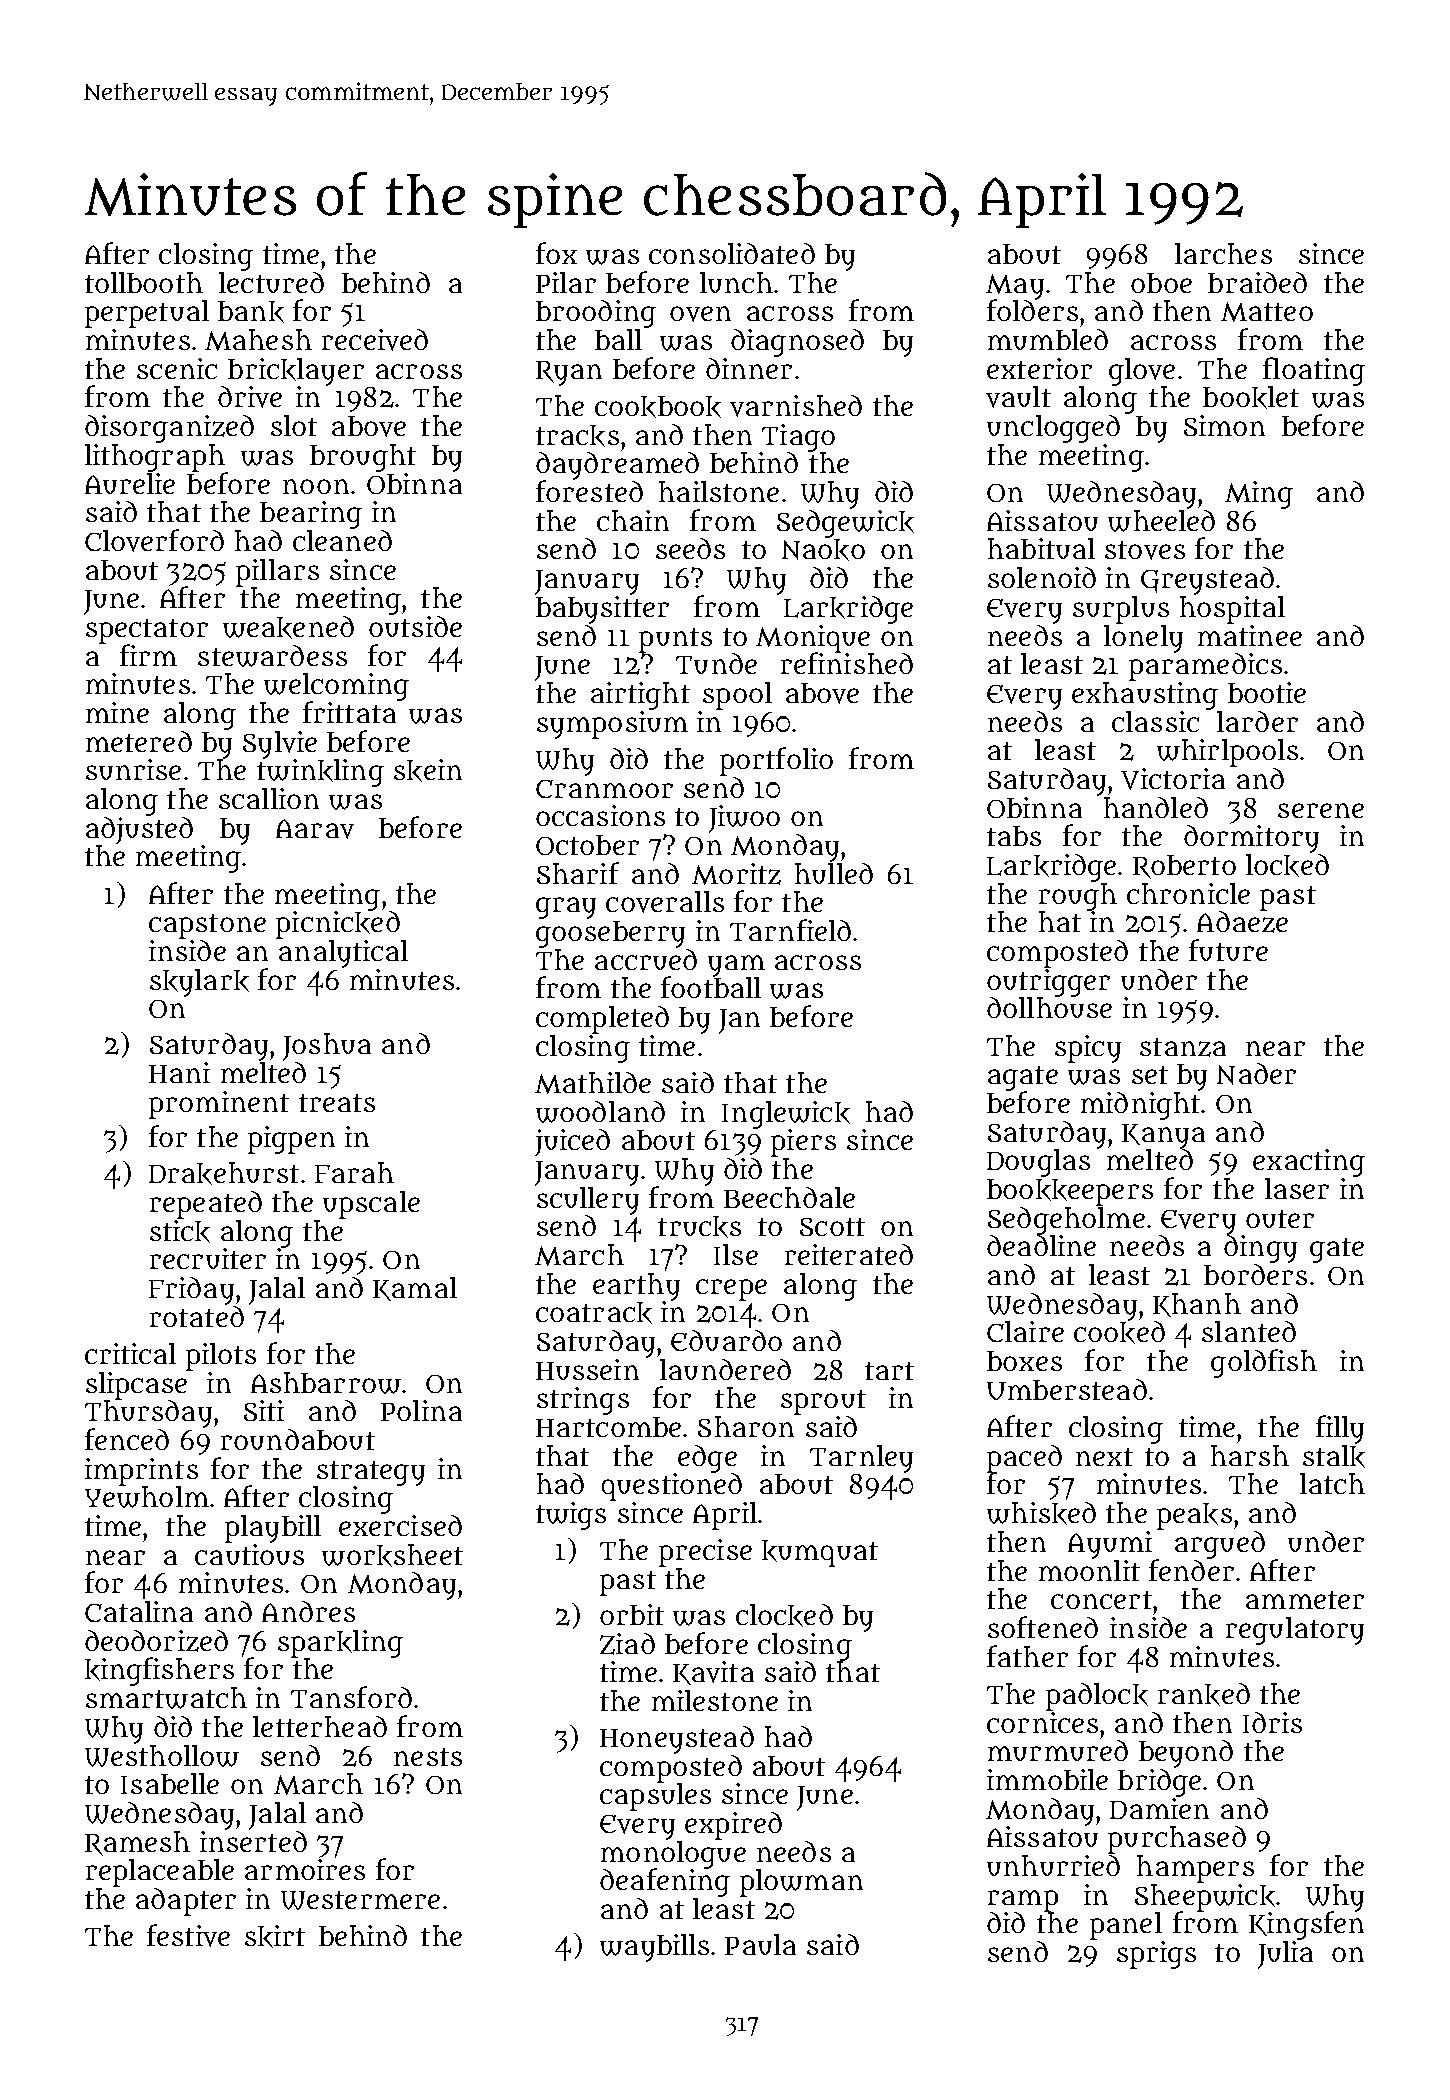  What do you see at coordinates (786, 1115) in the page?
I see `Inglewick` at bounding box center [786, 1115].
